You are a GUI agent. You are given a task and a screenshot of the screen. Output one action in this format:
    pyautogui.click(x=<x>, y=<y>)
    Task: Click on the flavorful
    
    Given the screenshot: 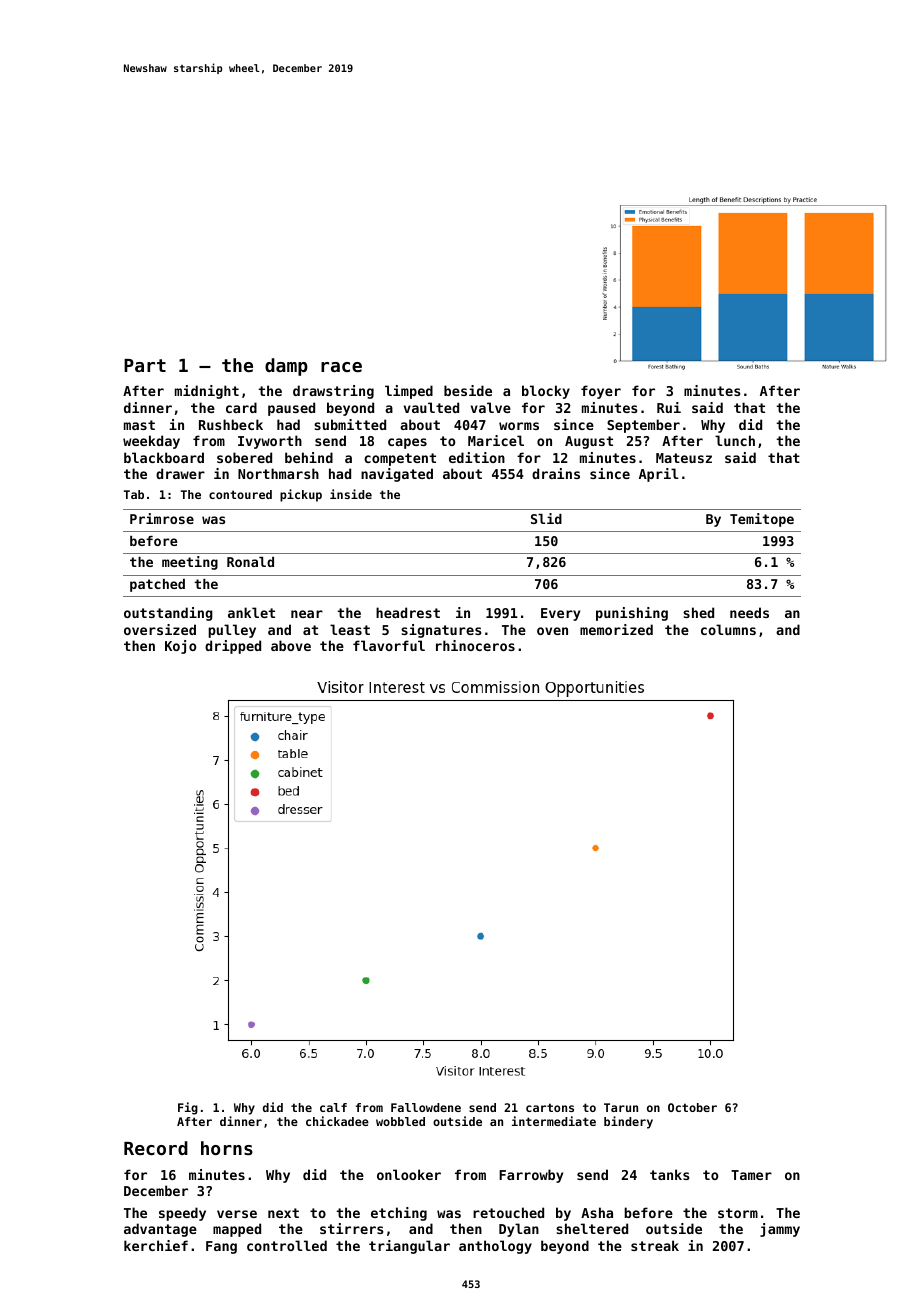 What is the action you would take?
    pyautogui.click(x=389, y=645)
